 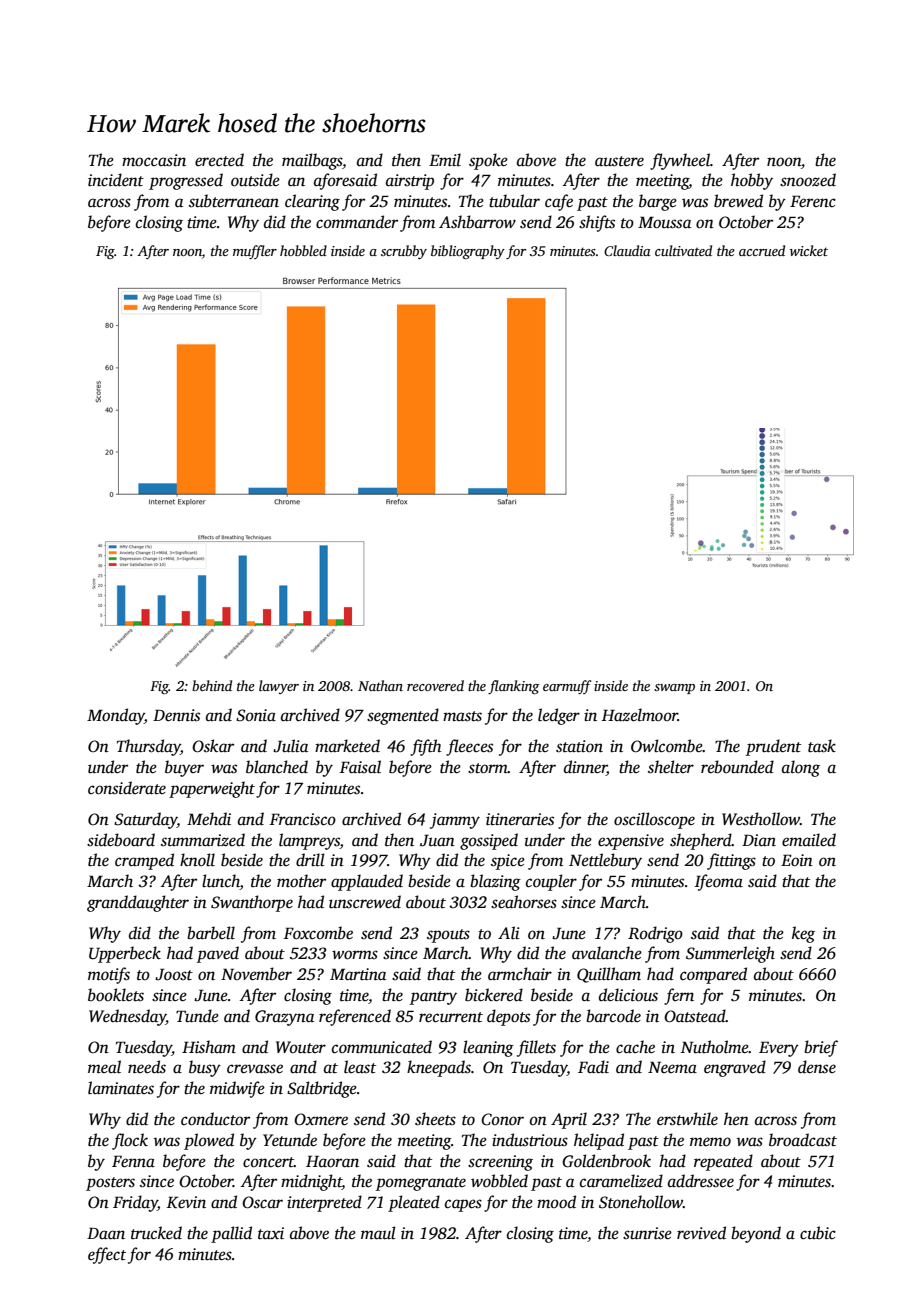 I want to click on Nathan, so click(x=380, y=685).
